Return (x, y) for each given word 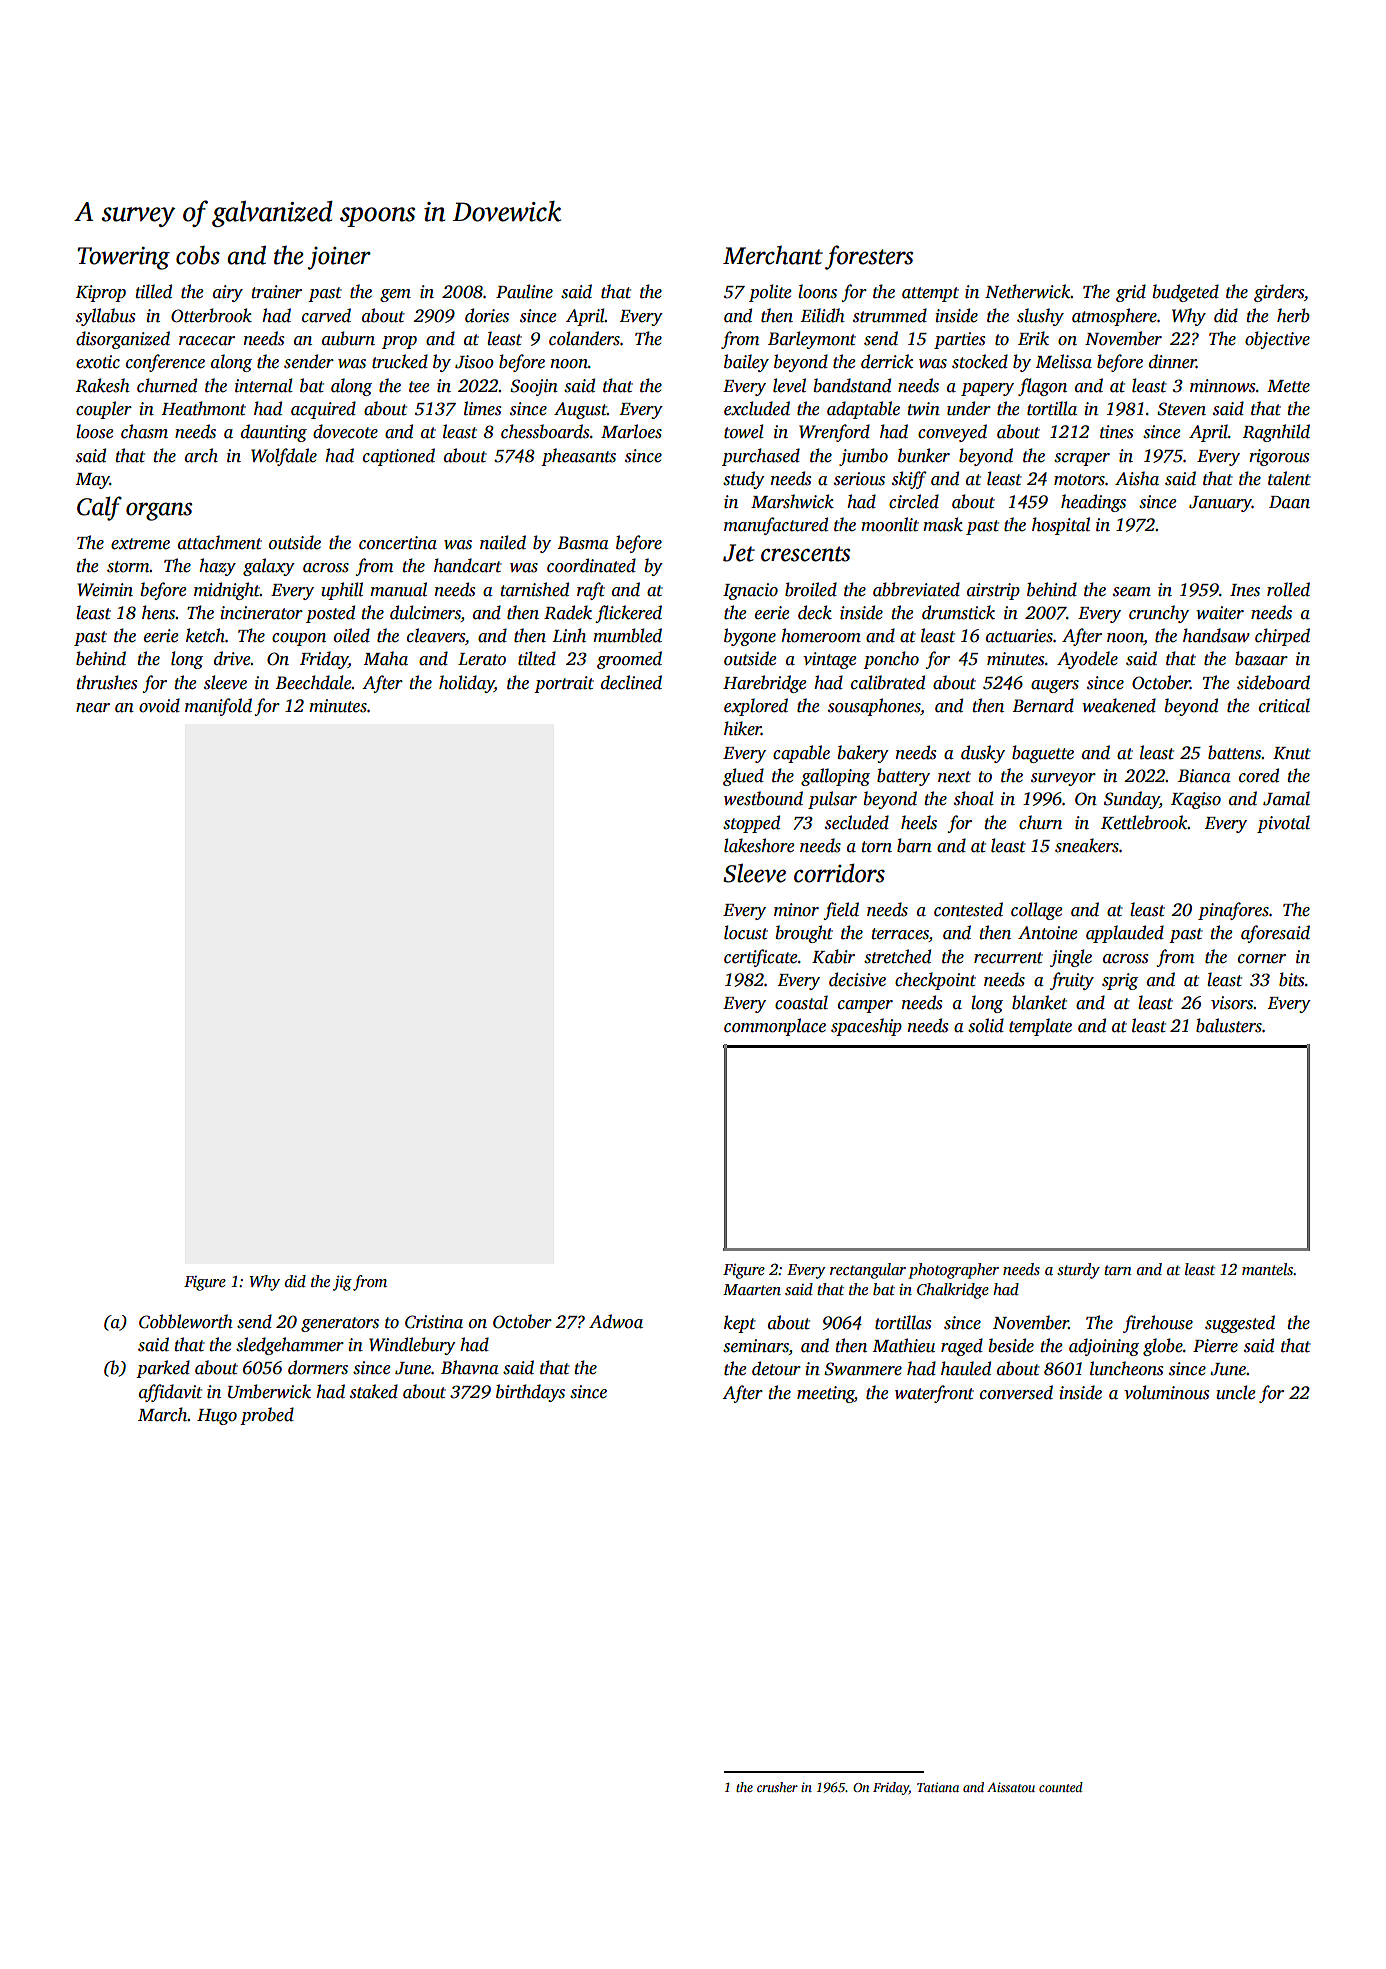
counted (1061, 1787)
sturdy (1078, 1271)
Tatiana (938, 1787)
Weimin (105, 590)
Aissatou (1011, 1787)
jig (342, 1283)
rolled (1288, 589)
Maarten (752, 1289)
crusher (777, 1787)
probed (267, 1416)
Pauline (524, 291)
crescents (806, 554)
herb (1293, 315)
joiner (339, 258)
